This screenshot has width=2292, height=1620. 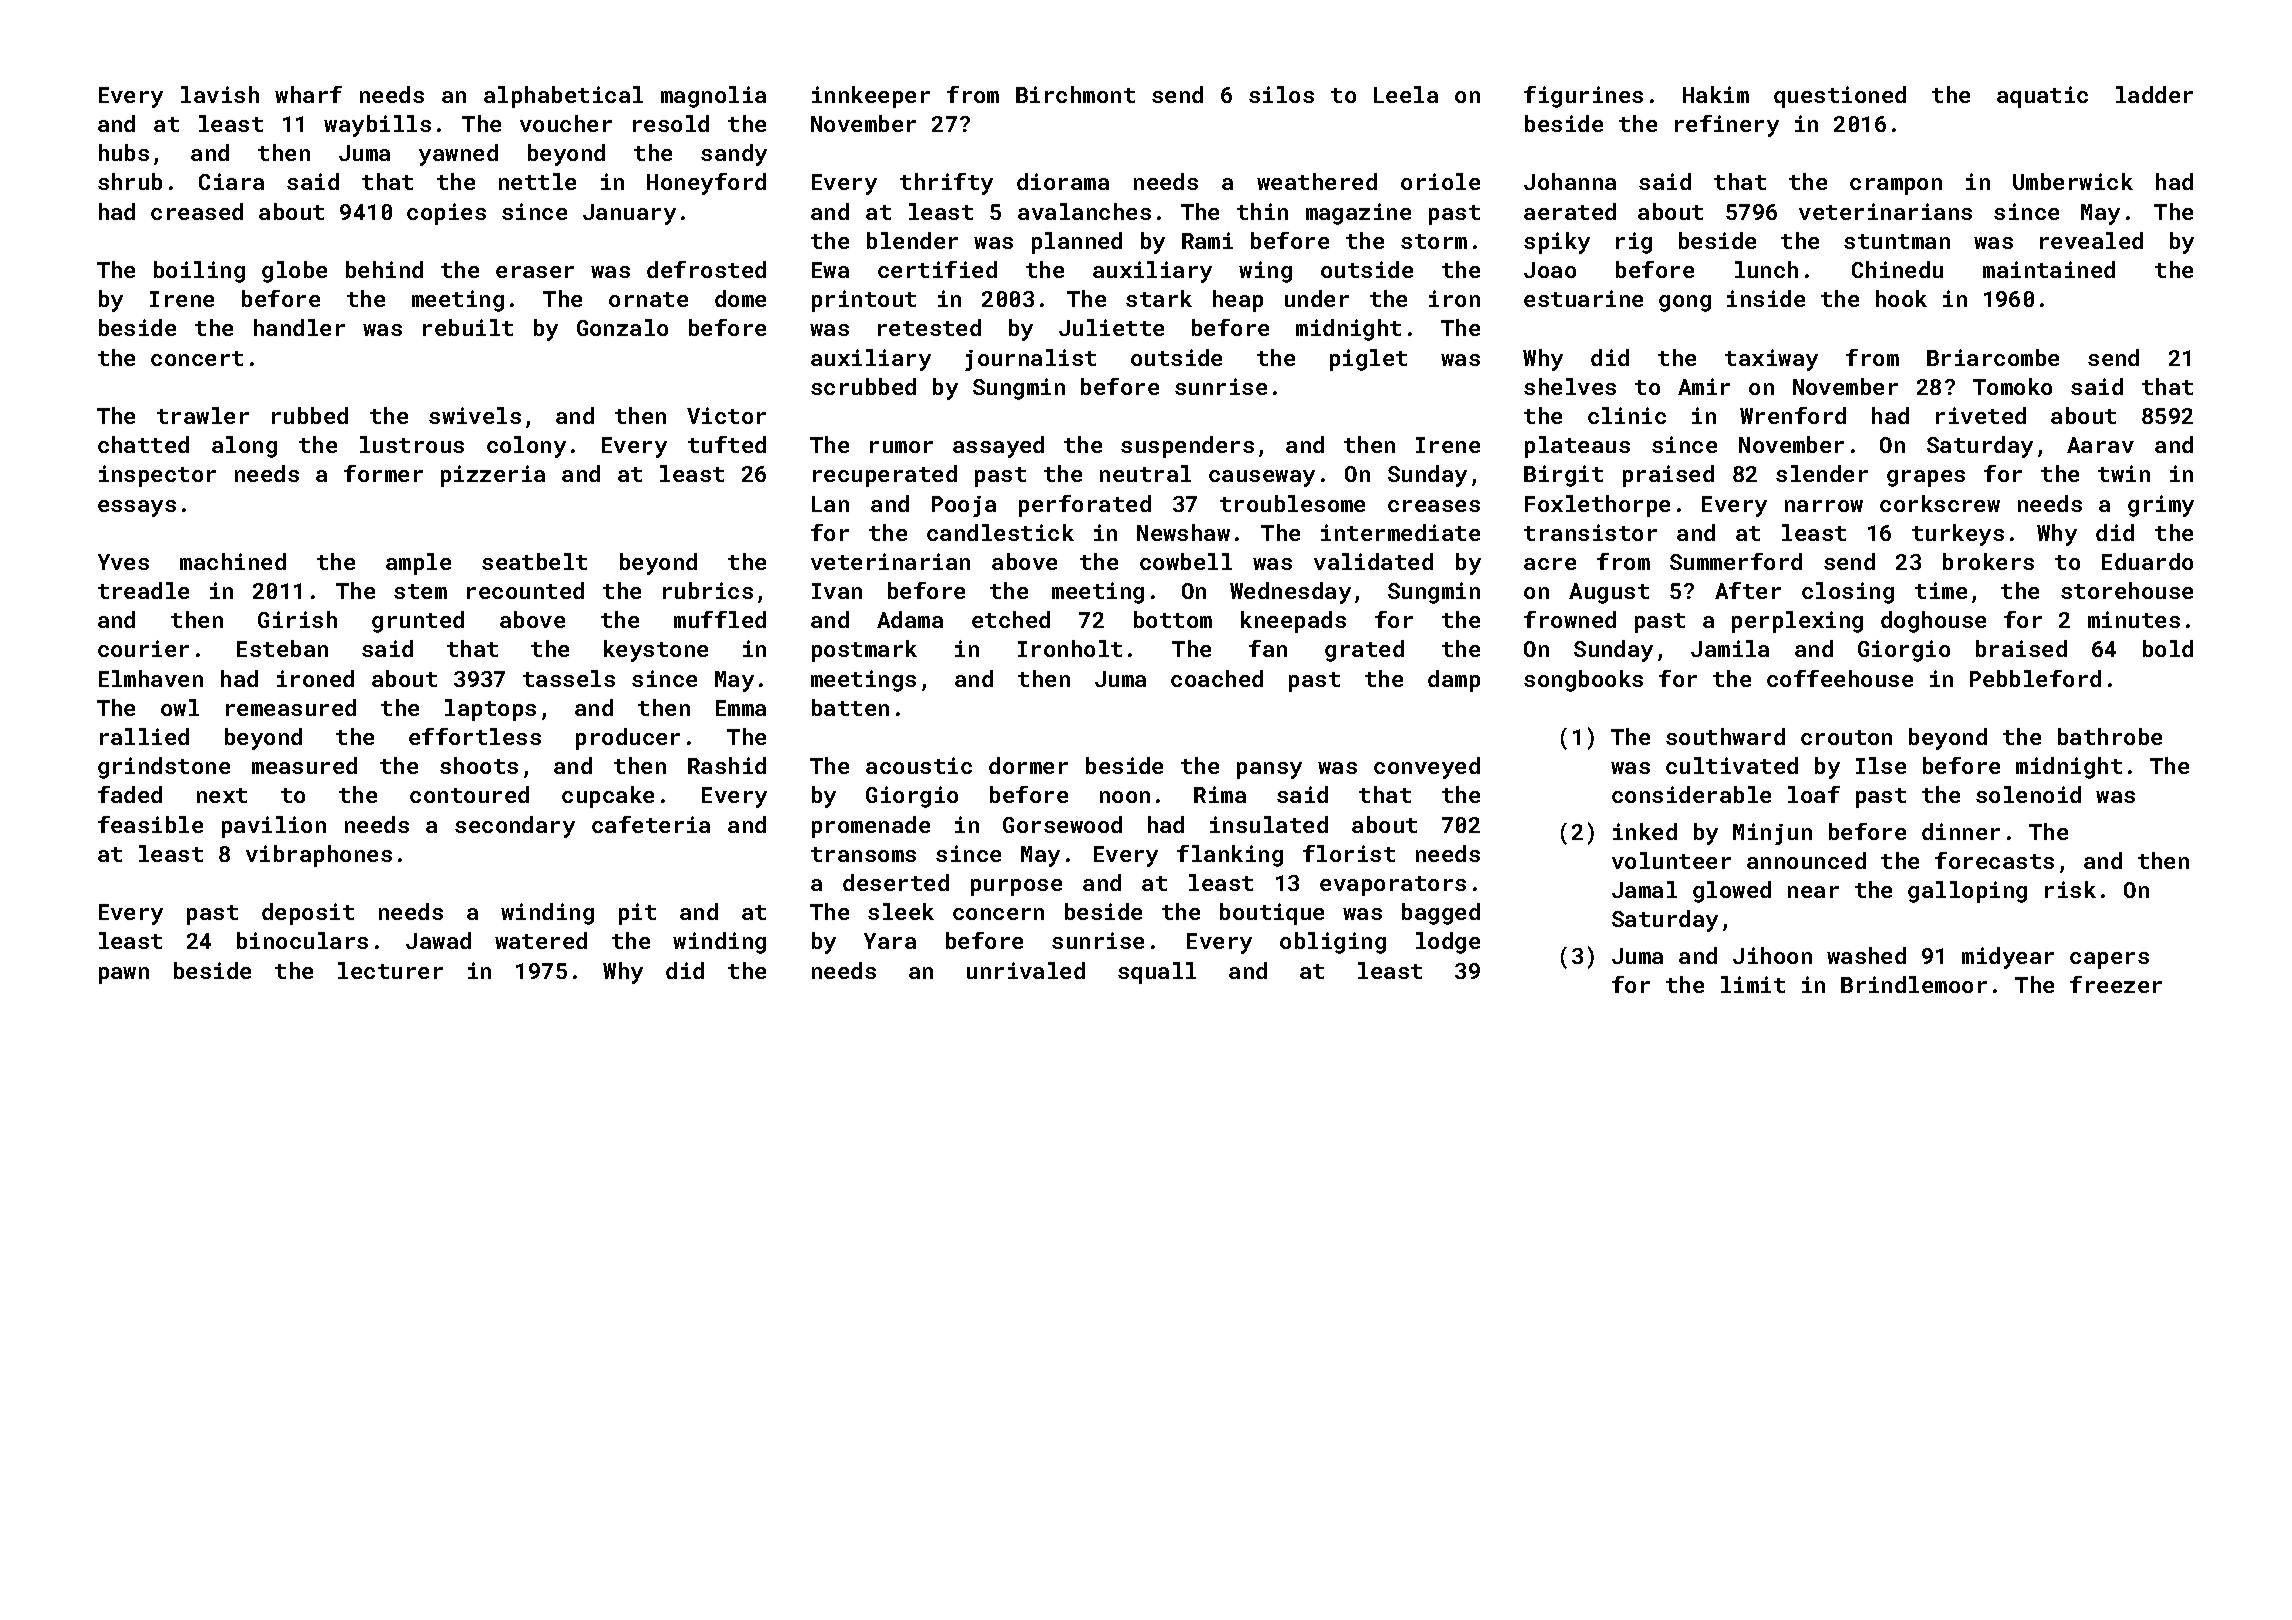 I want to click on forecasts, so click(x=1994, y=860).
